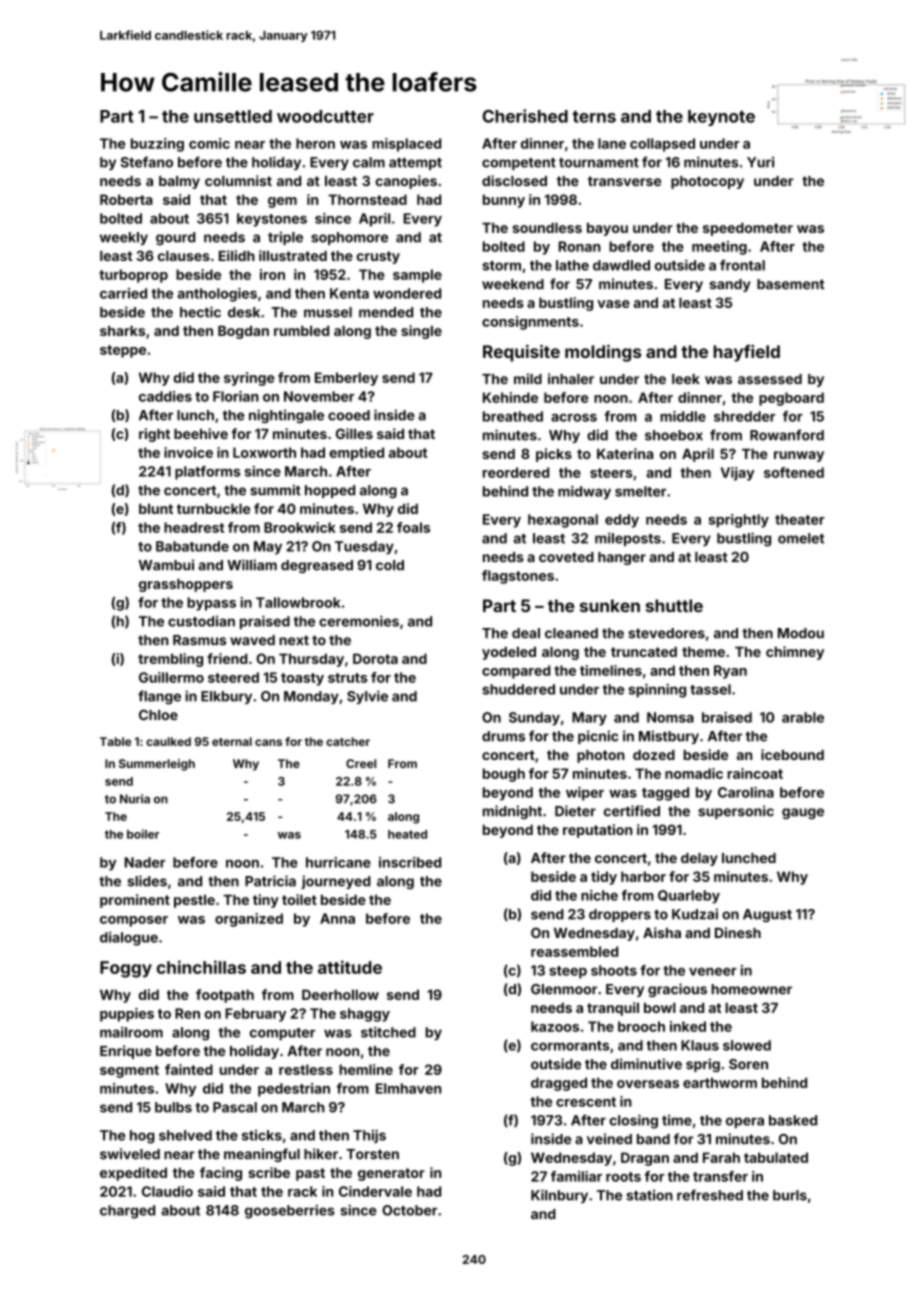  What do you see at coordinates (282, 1034) in the screenshot?
I see `computer` at bounding box center [282, 1034].
